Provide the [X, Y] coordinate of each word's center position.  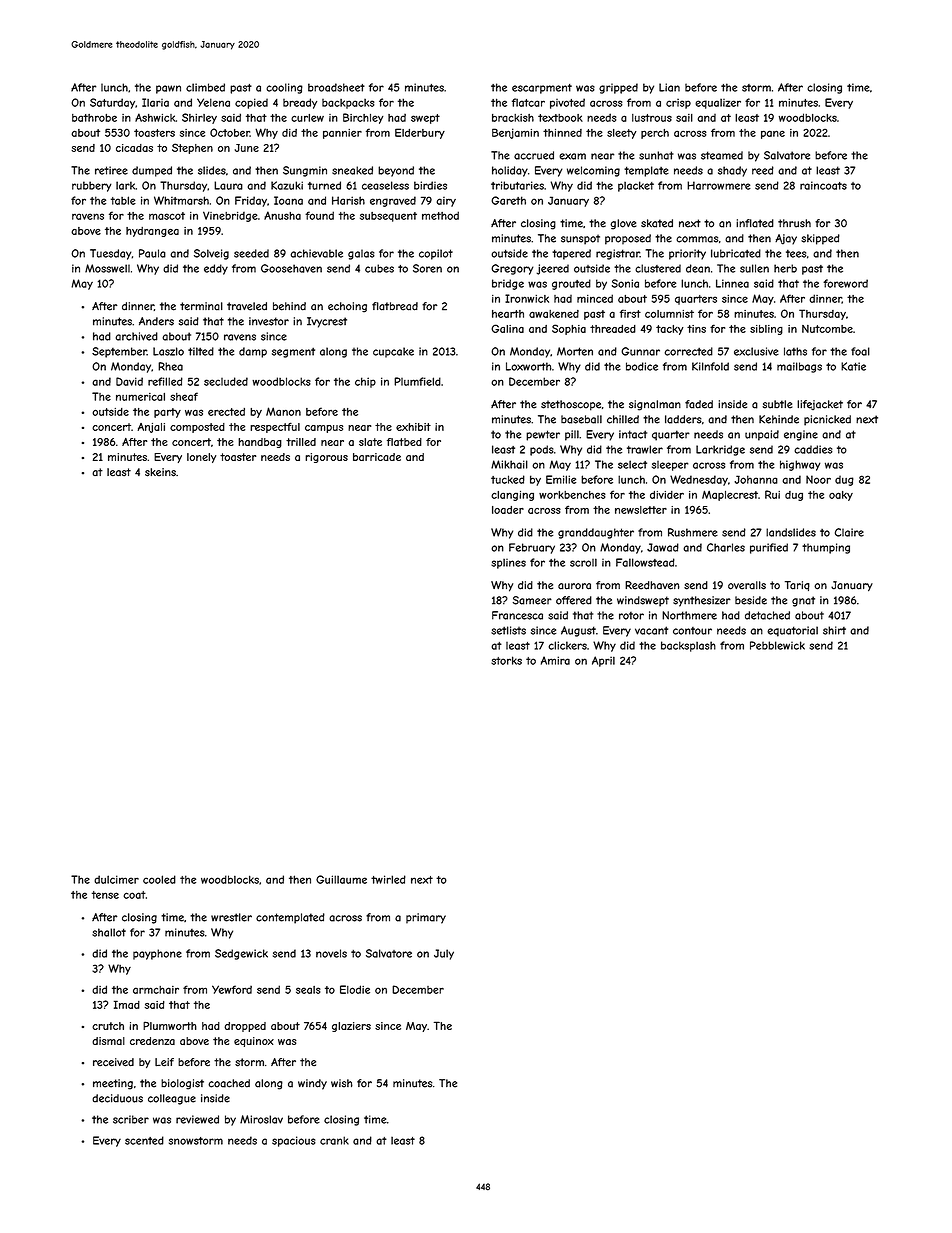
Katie [853, 366]
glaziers [351, 1027]
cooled [159, 879]
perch [655, 134]
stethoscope [571, 405]
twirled [388, 879]
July [444, 954]
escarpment [542, 89]
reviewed [197, 1119]
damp [253, 352]
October [230, 132]
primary [426, 918]
